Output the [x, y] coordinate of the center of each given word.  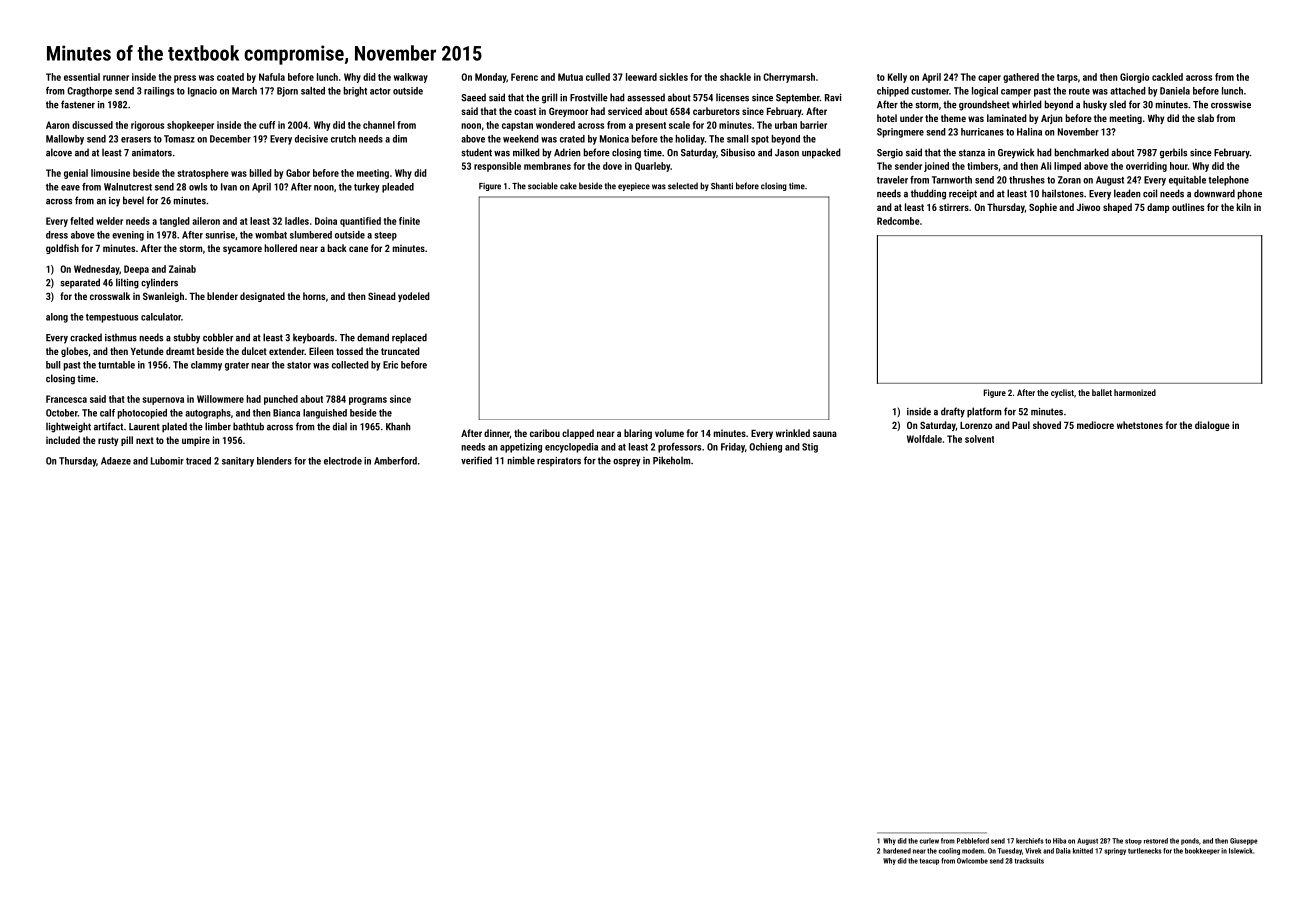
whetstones [1140, 425]
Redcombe [898, 221]
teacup [929, 861]
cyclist [1062, 393]
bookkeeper [1202, 851]
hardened [897, 851]
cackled [1167, 77]
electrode [343, 461]
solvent [979, 439]
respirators [559, 461]
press [185, 79]
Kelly [897, 78]
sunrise [220, 235]
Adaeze [116, 461]
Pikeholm [672, 460]
